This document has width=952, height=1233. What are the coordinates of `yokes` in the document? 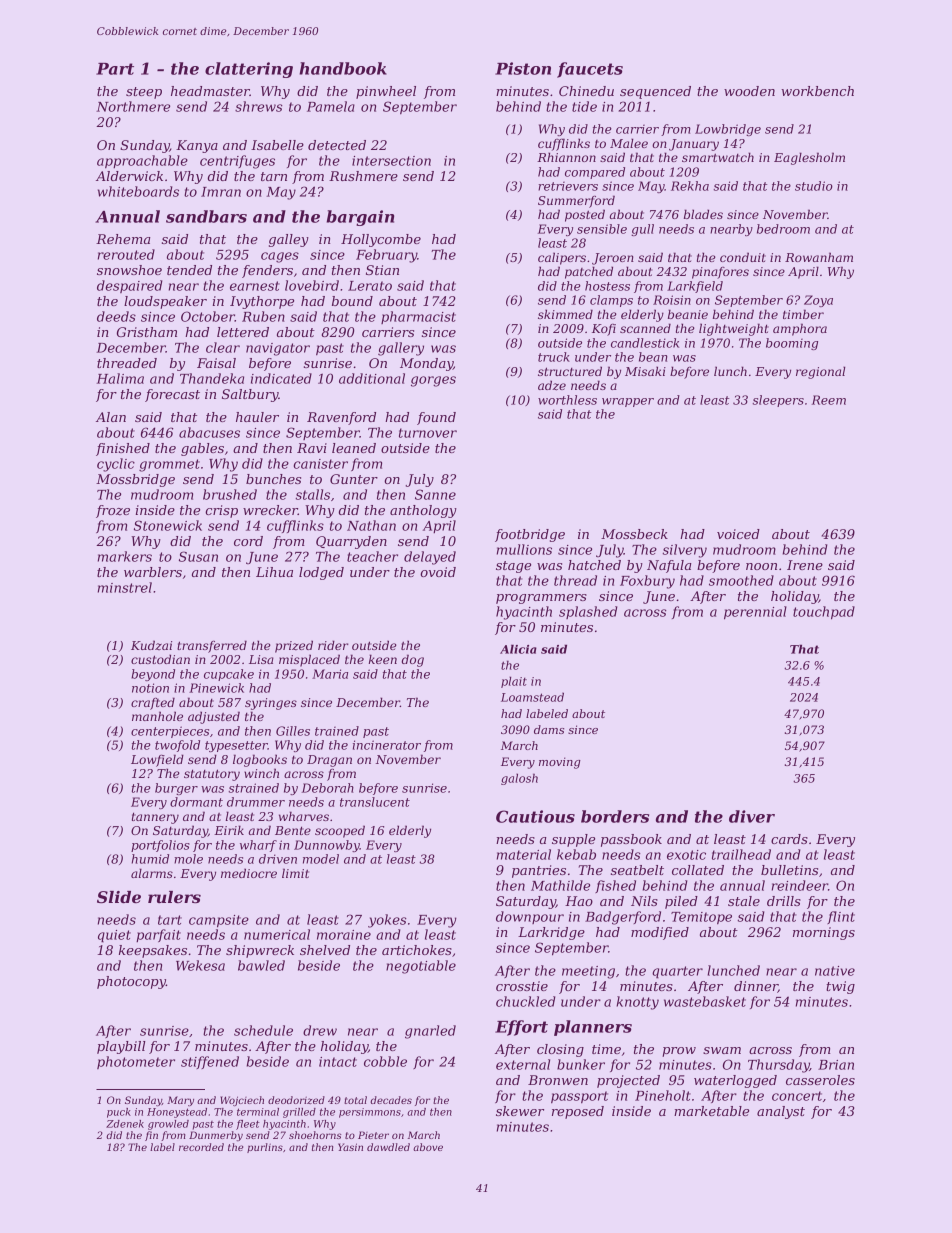 It's located at (387, 921).
